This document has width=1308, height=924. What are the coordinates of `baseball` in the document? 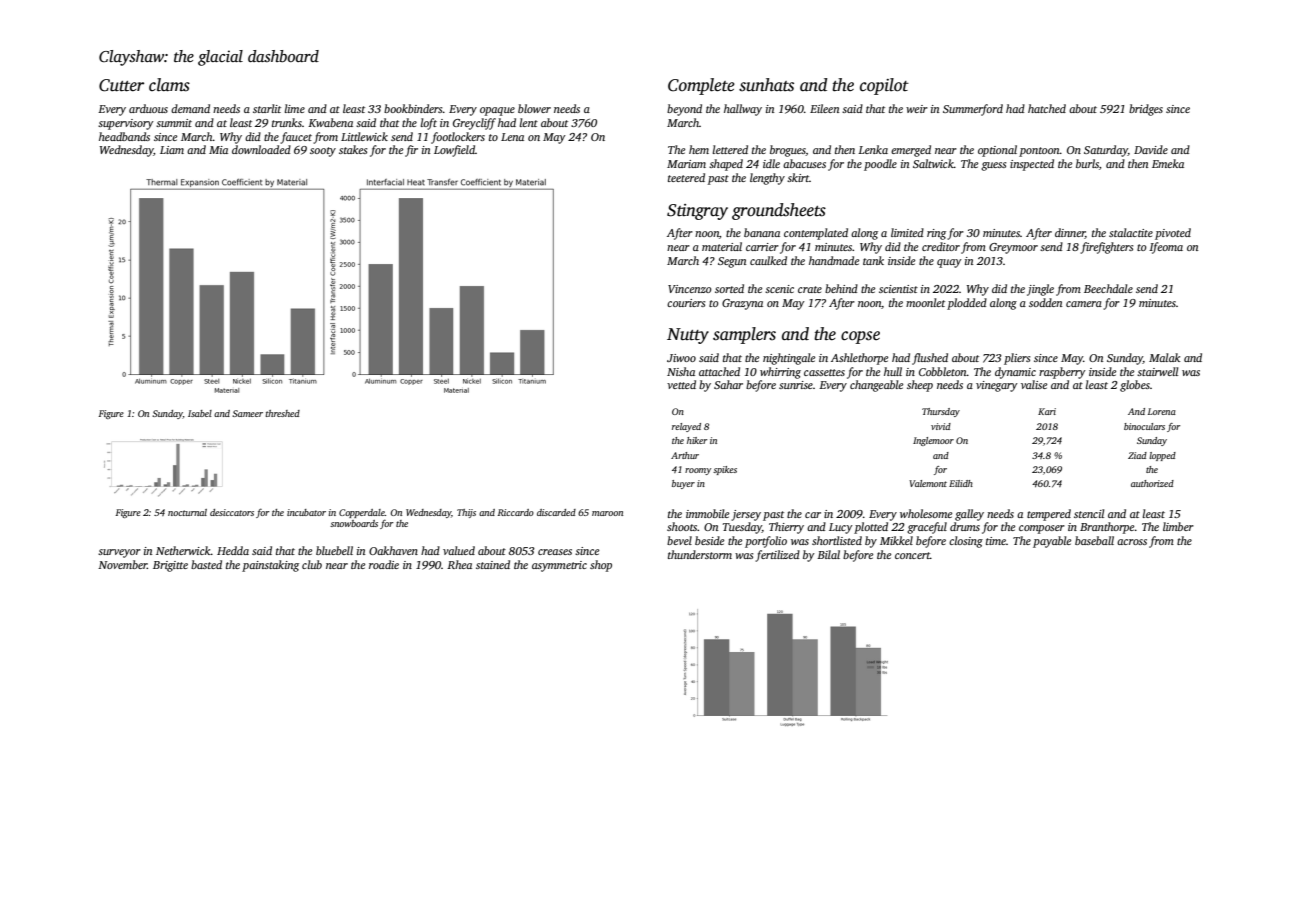 It's located at (1094, 540).
